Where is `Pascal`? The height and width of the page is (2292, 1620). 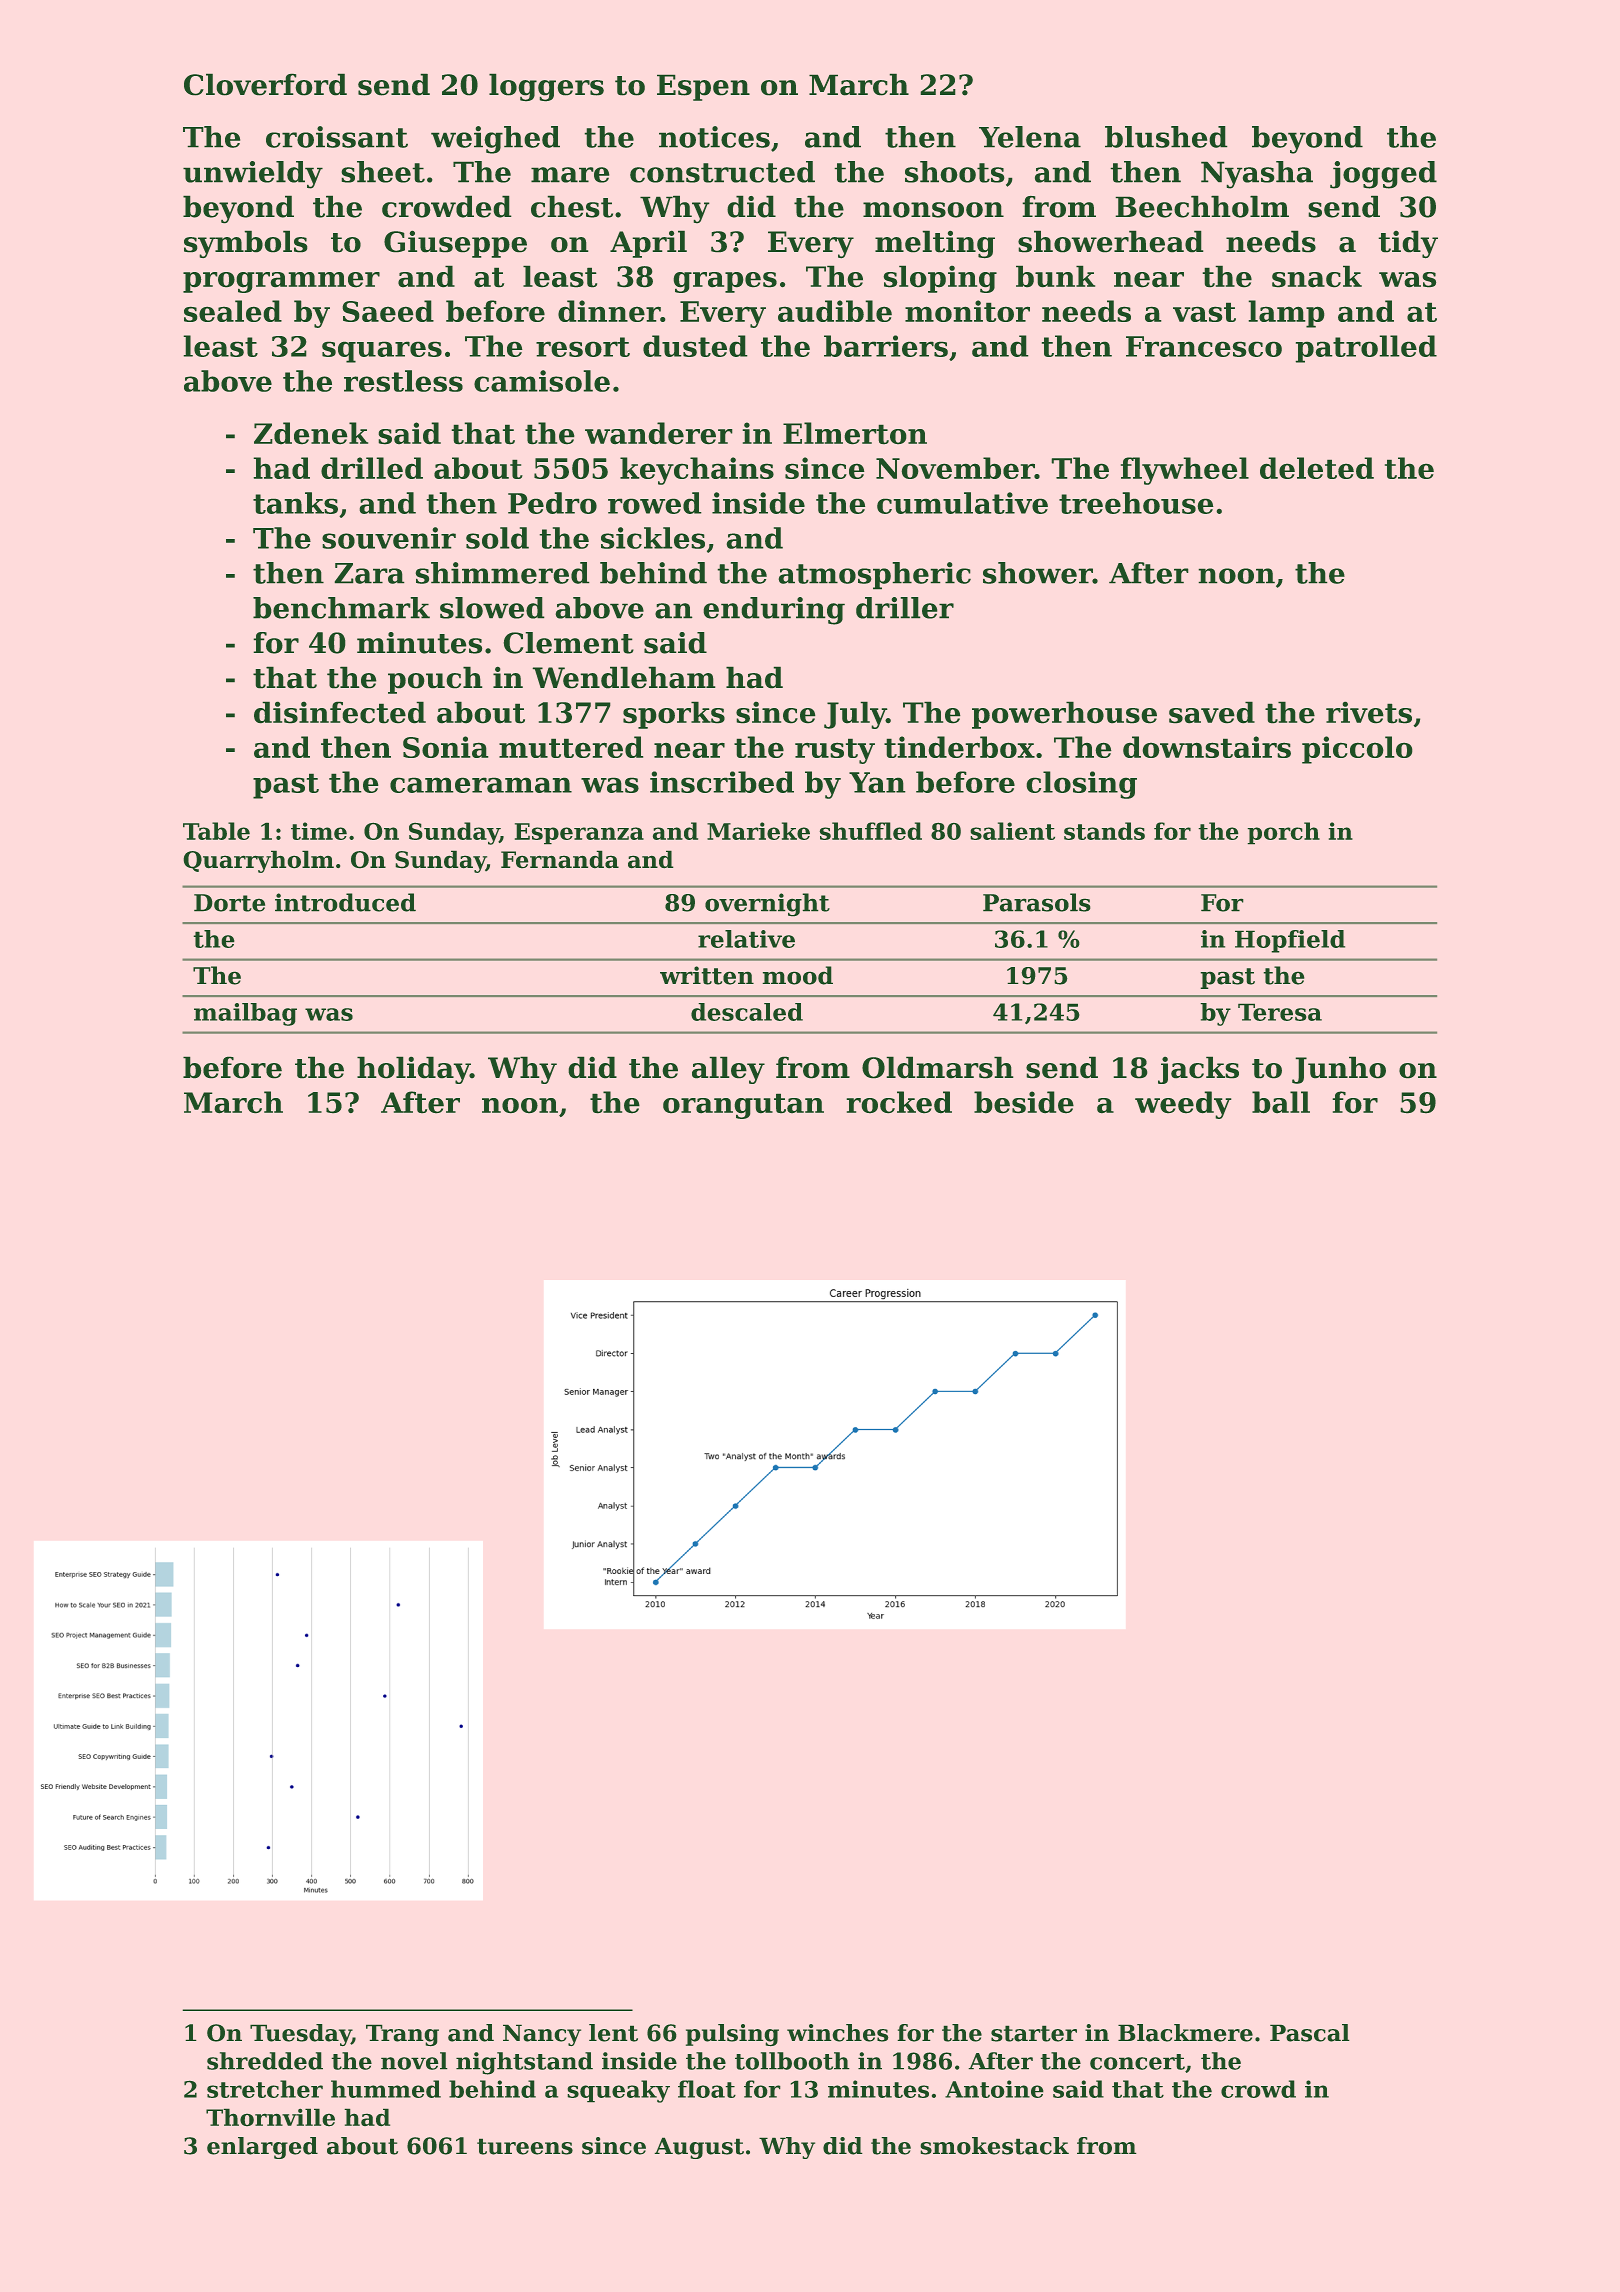 Pascal is located at coordinates (1310, 2033).
